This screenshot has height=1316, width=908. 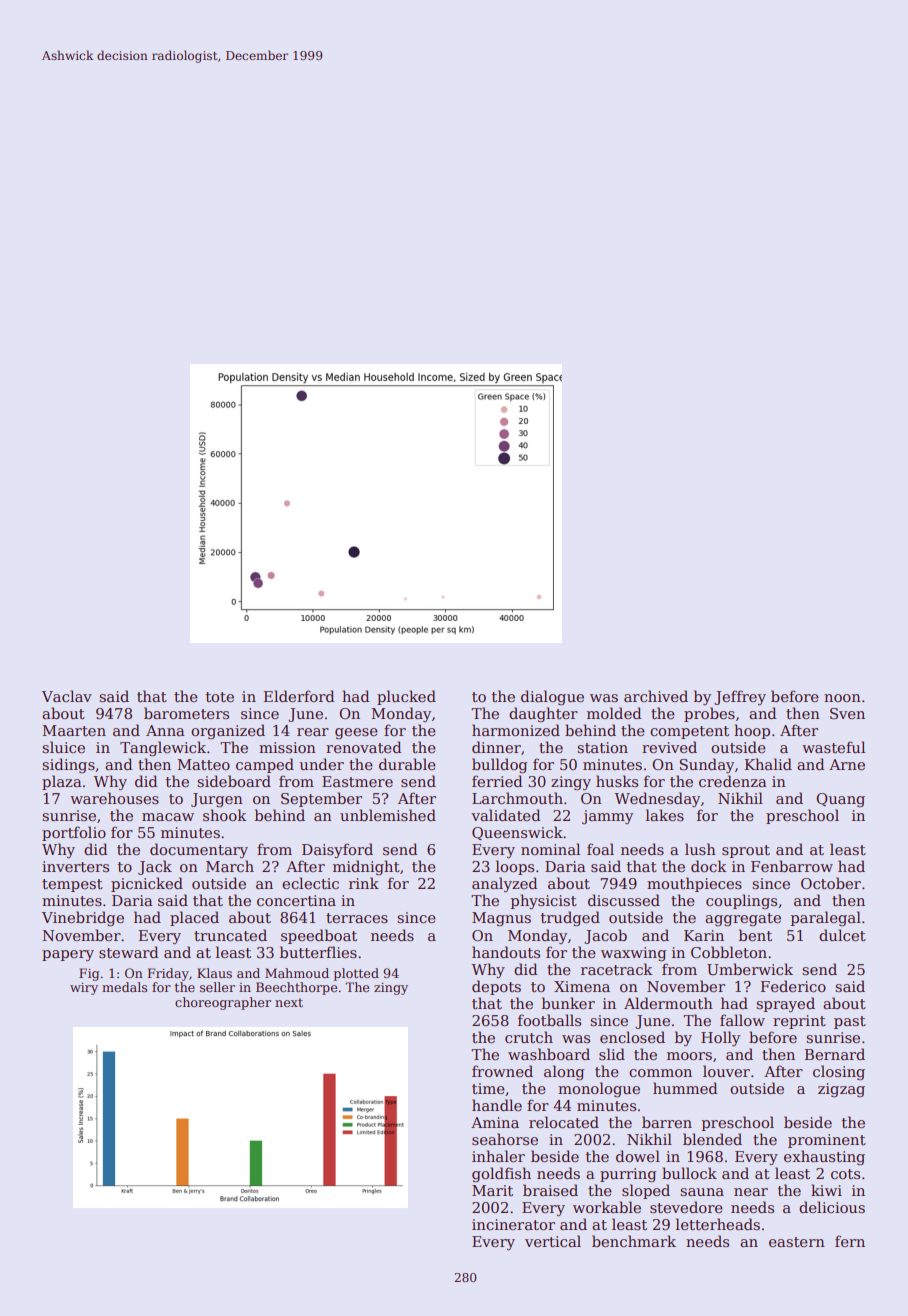 What do you see at coordinates (529, 1037) in the screenshot?
I see `crutch` at bounding box center [529, 1037].
